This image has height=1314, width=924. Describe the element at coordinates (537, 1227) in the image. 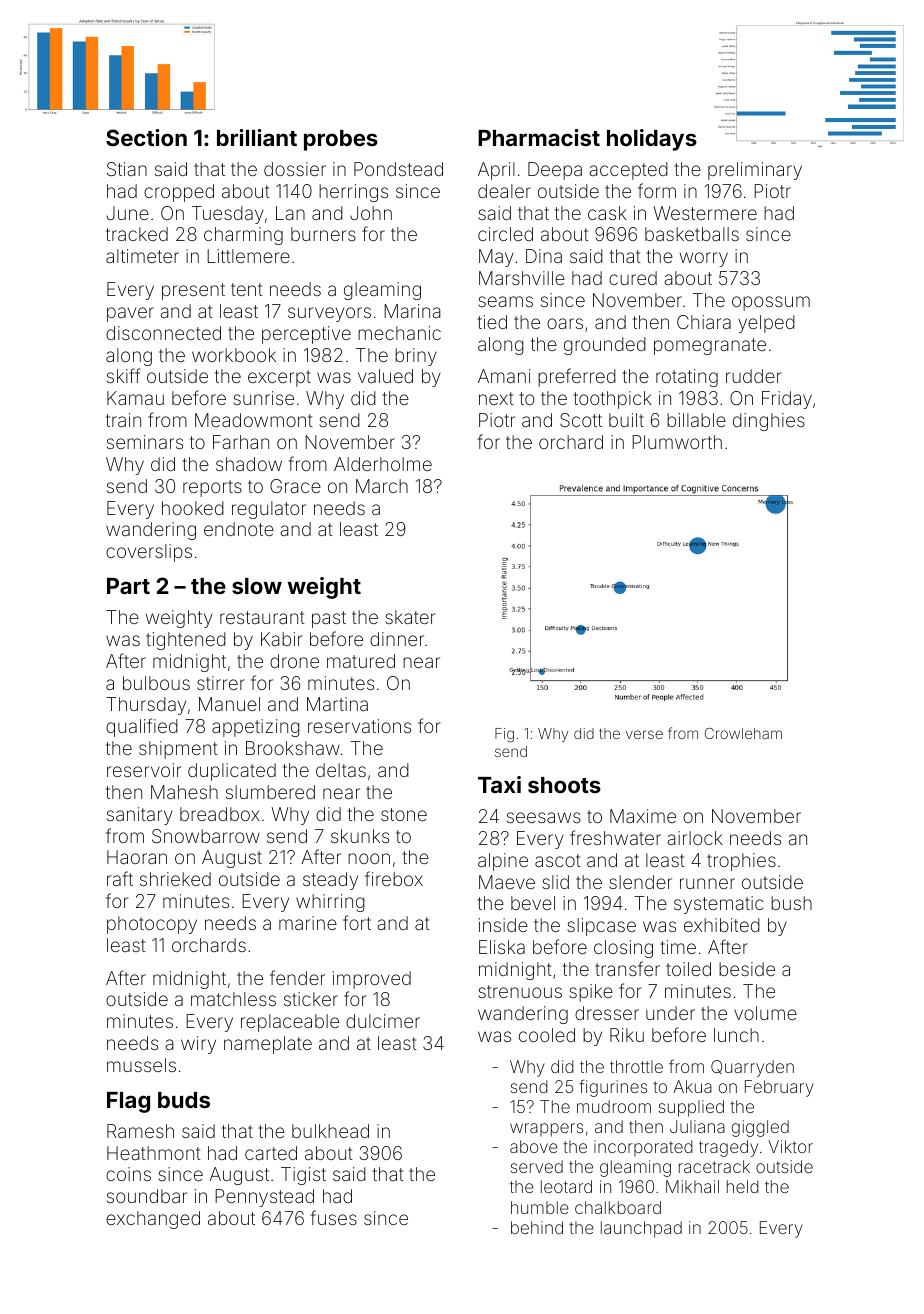

I see `behind` at that location.
